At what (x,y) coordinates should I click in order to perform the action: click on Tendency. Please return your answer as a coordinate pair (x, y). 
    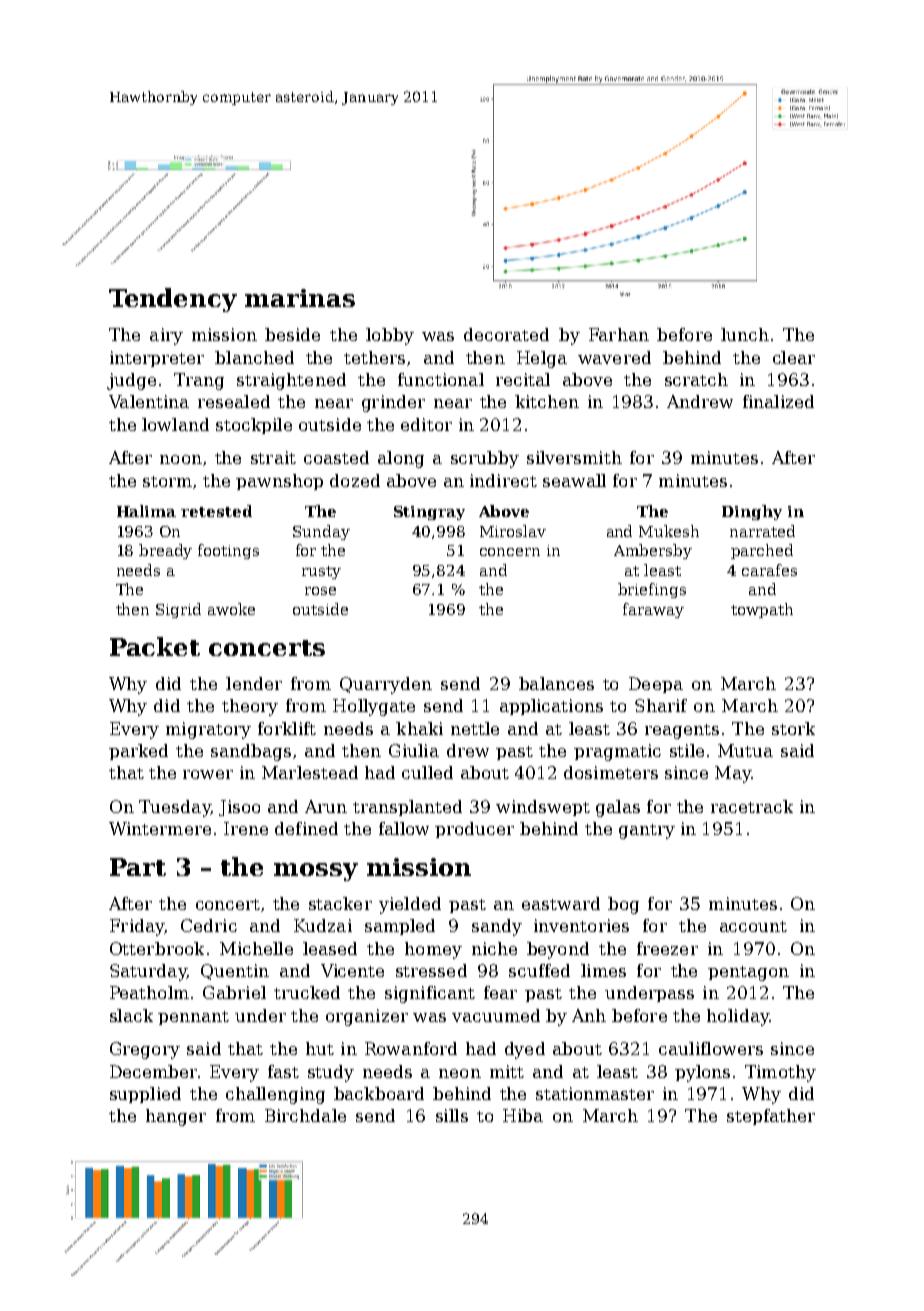
    Looking at the image, I should click on (173, 300).
